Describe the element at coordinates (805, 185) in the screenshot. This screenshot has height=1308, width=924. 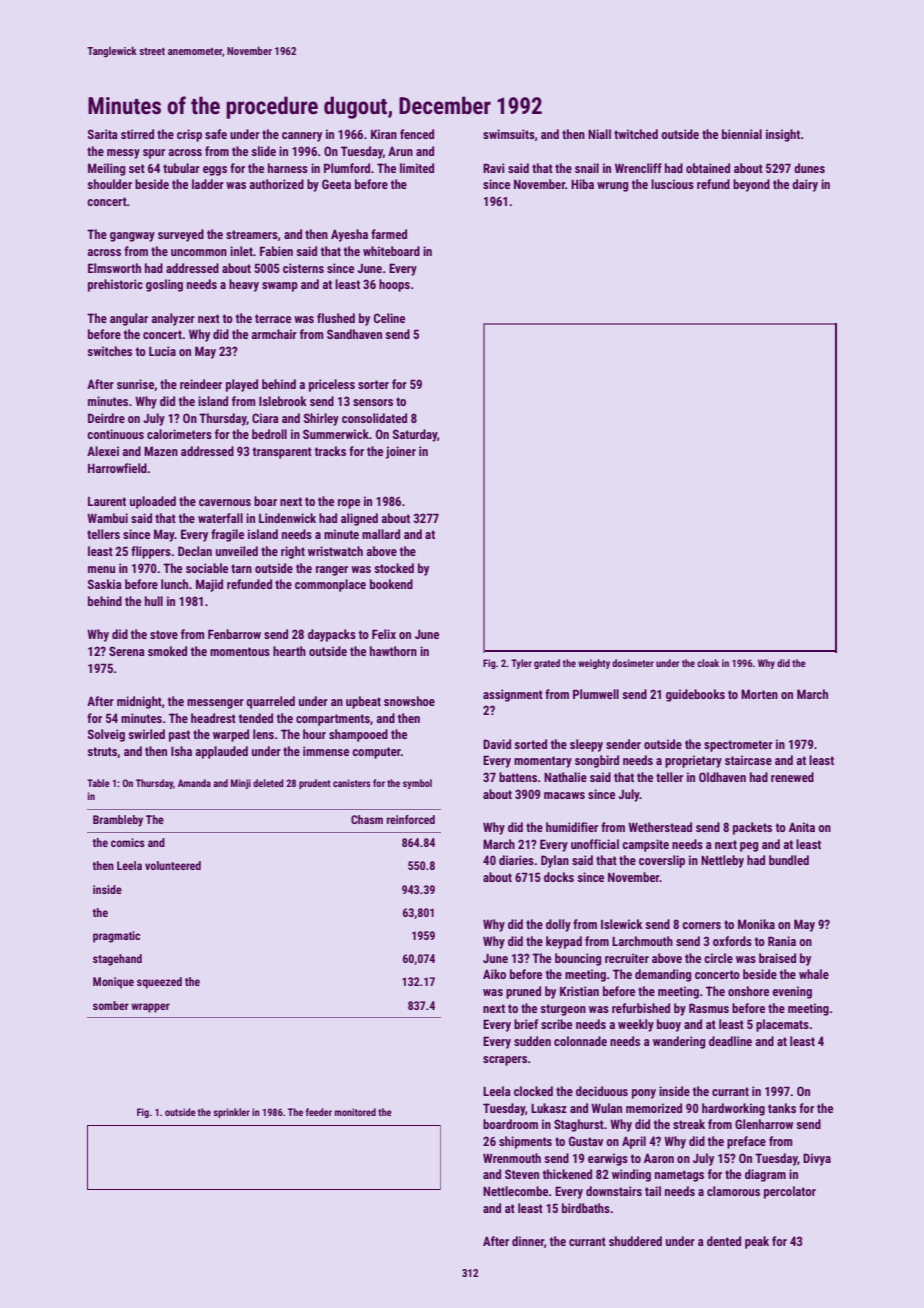
I see `dairy` at that location.
